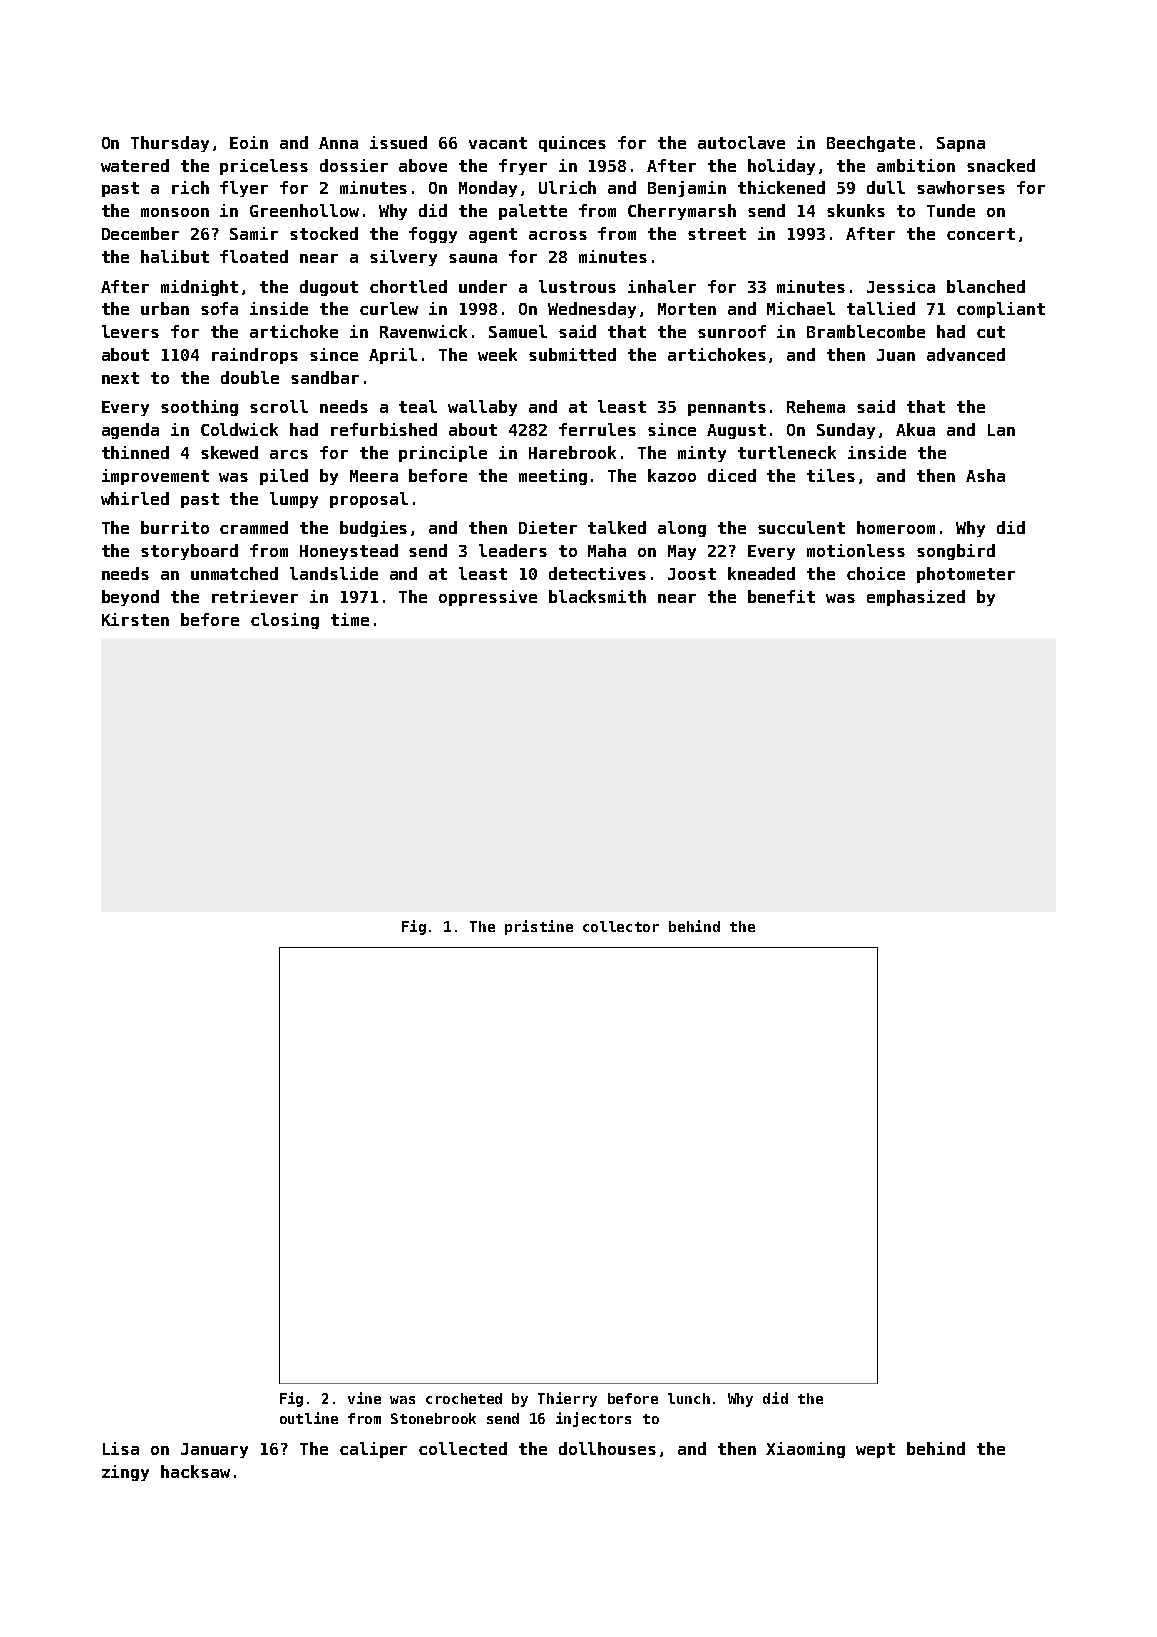 The height and width of the image is (1637, 1157). I want to click on vine, so click(364, 1398).
